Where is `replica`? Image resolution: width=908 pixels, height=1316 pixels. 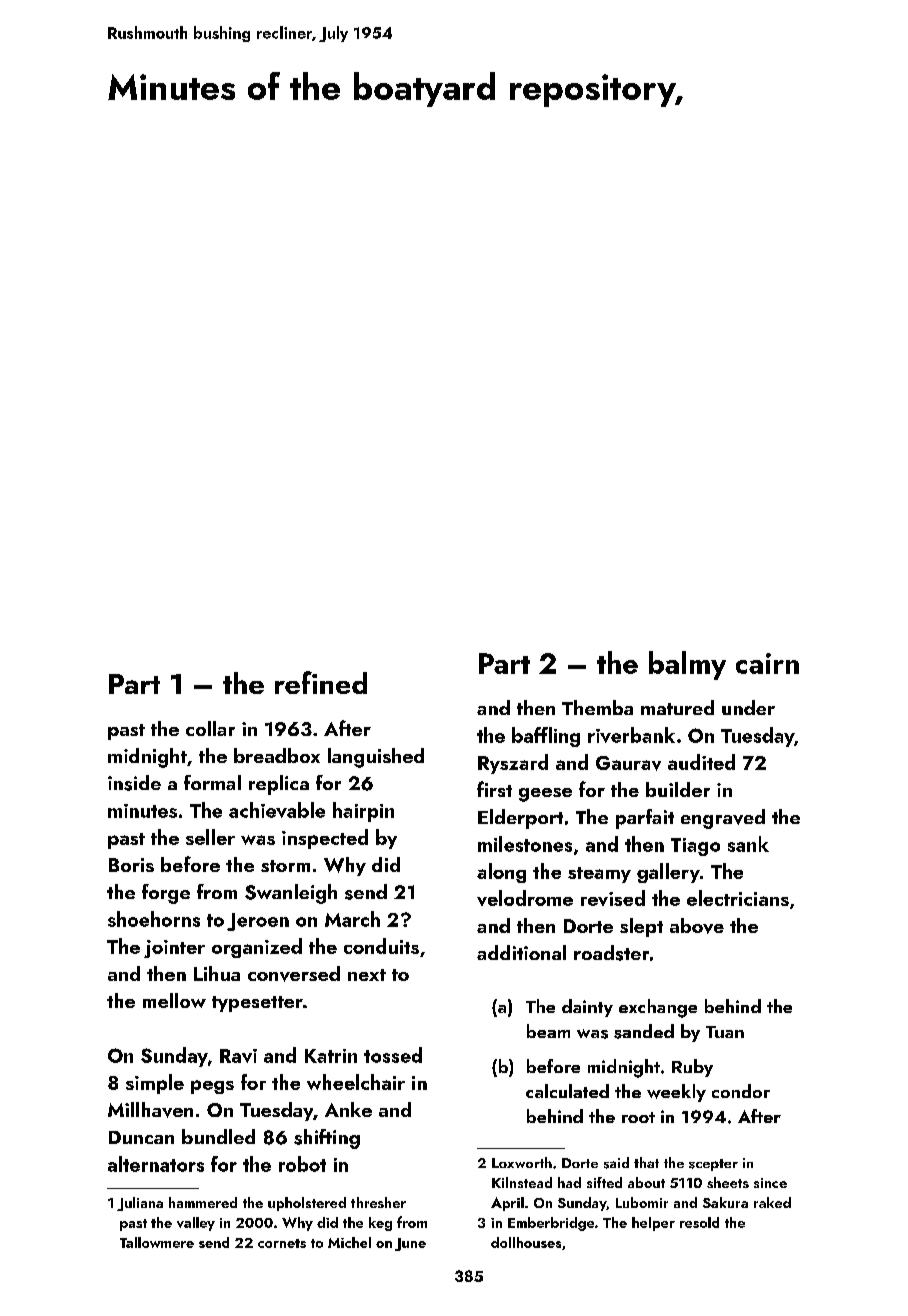
replica is located at coordinates (279, 785).
